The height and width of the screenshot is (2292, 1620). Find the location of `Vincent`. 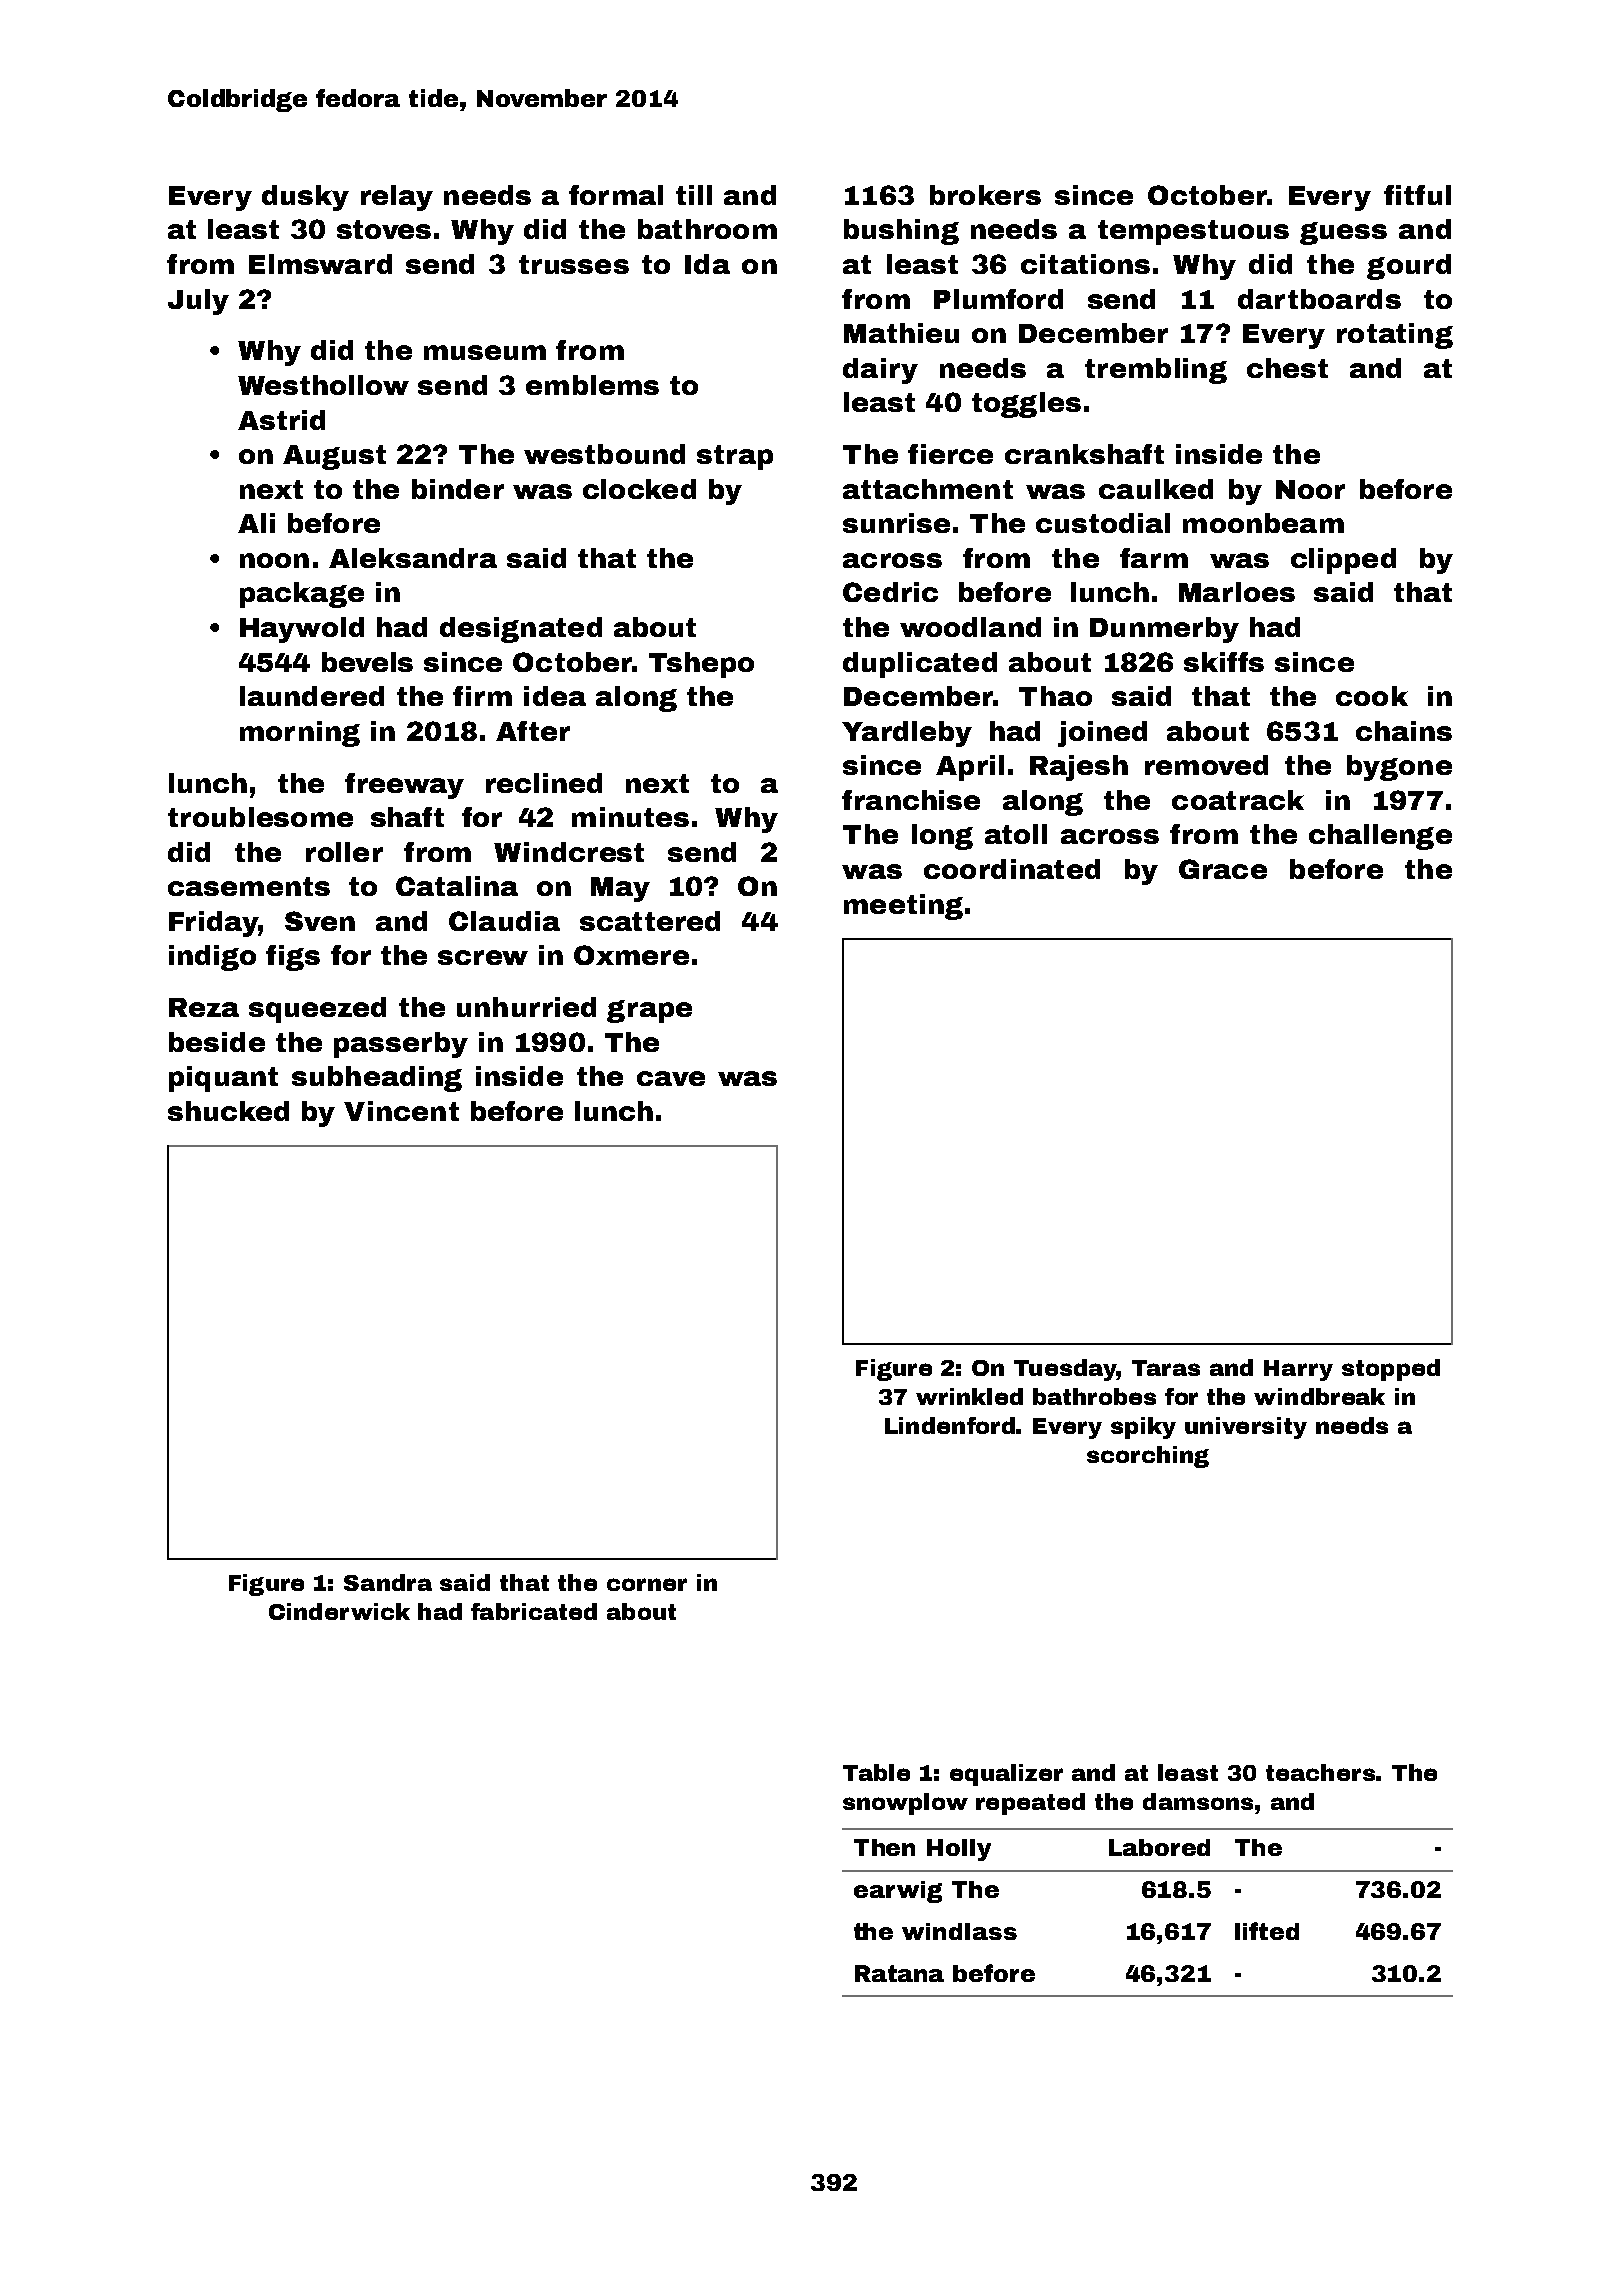

Vincent is located at coordinates (401, 1111).
